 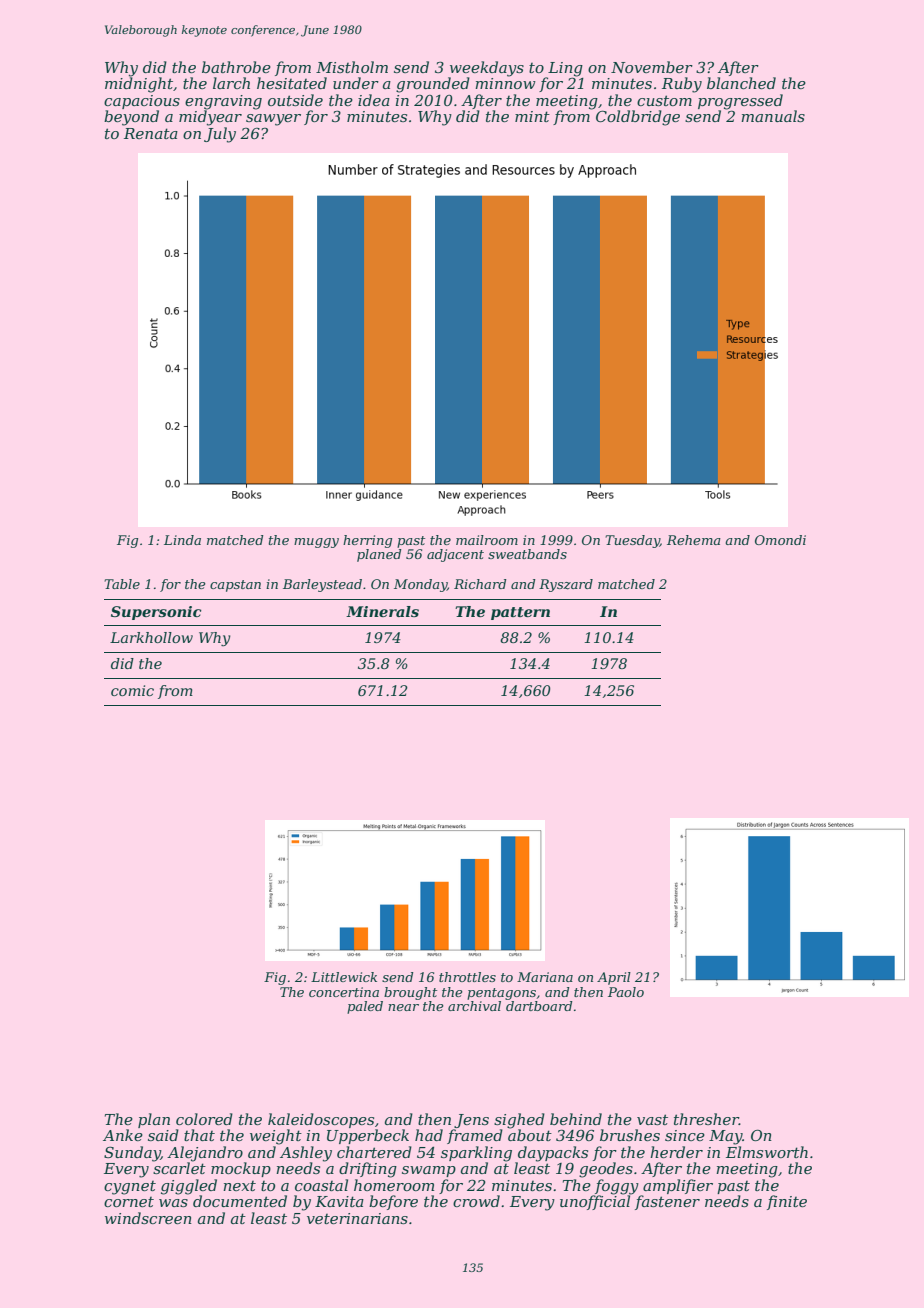 I want to click on Paolo, so click(x=626, y=992).
